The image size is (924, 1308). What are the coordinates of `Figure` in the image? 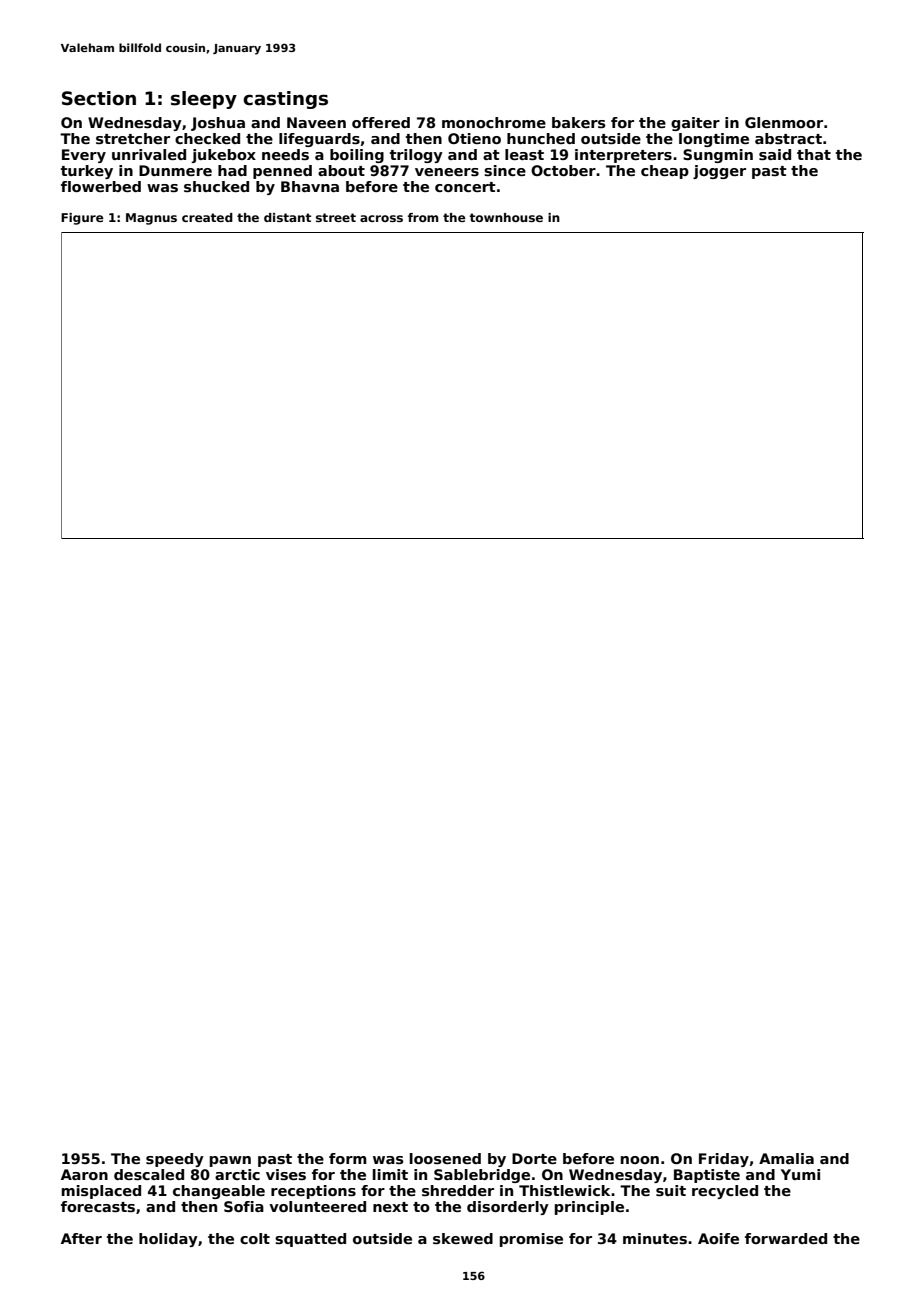 It's located at (82, 219).
